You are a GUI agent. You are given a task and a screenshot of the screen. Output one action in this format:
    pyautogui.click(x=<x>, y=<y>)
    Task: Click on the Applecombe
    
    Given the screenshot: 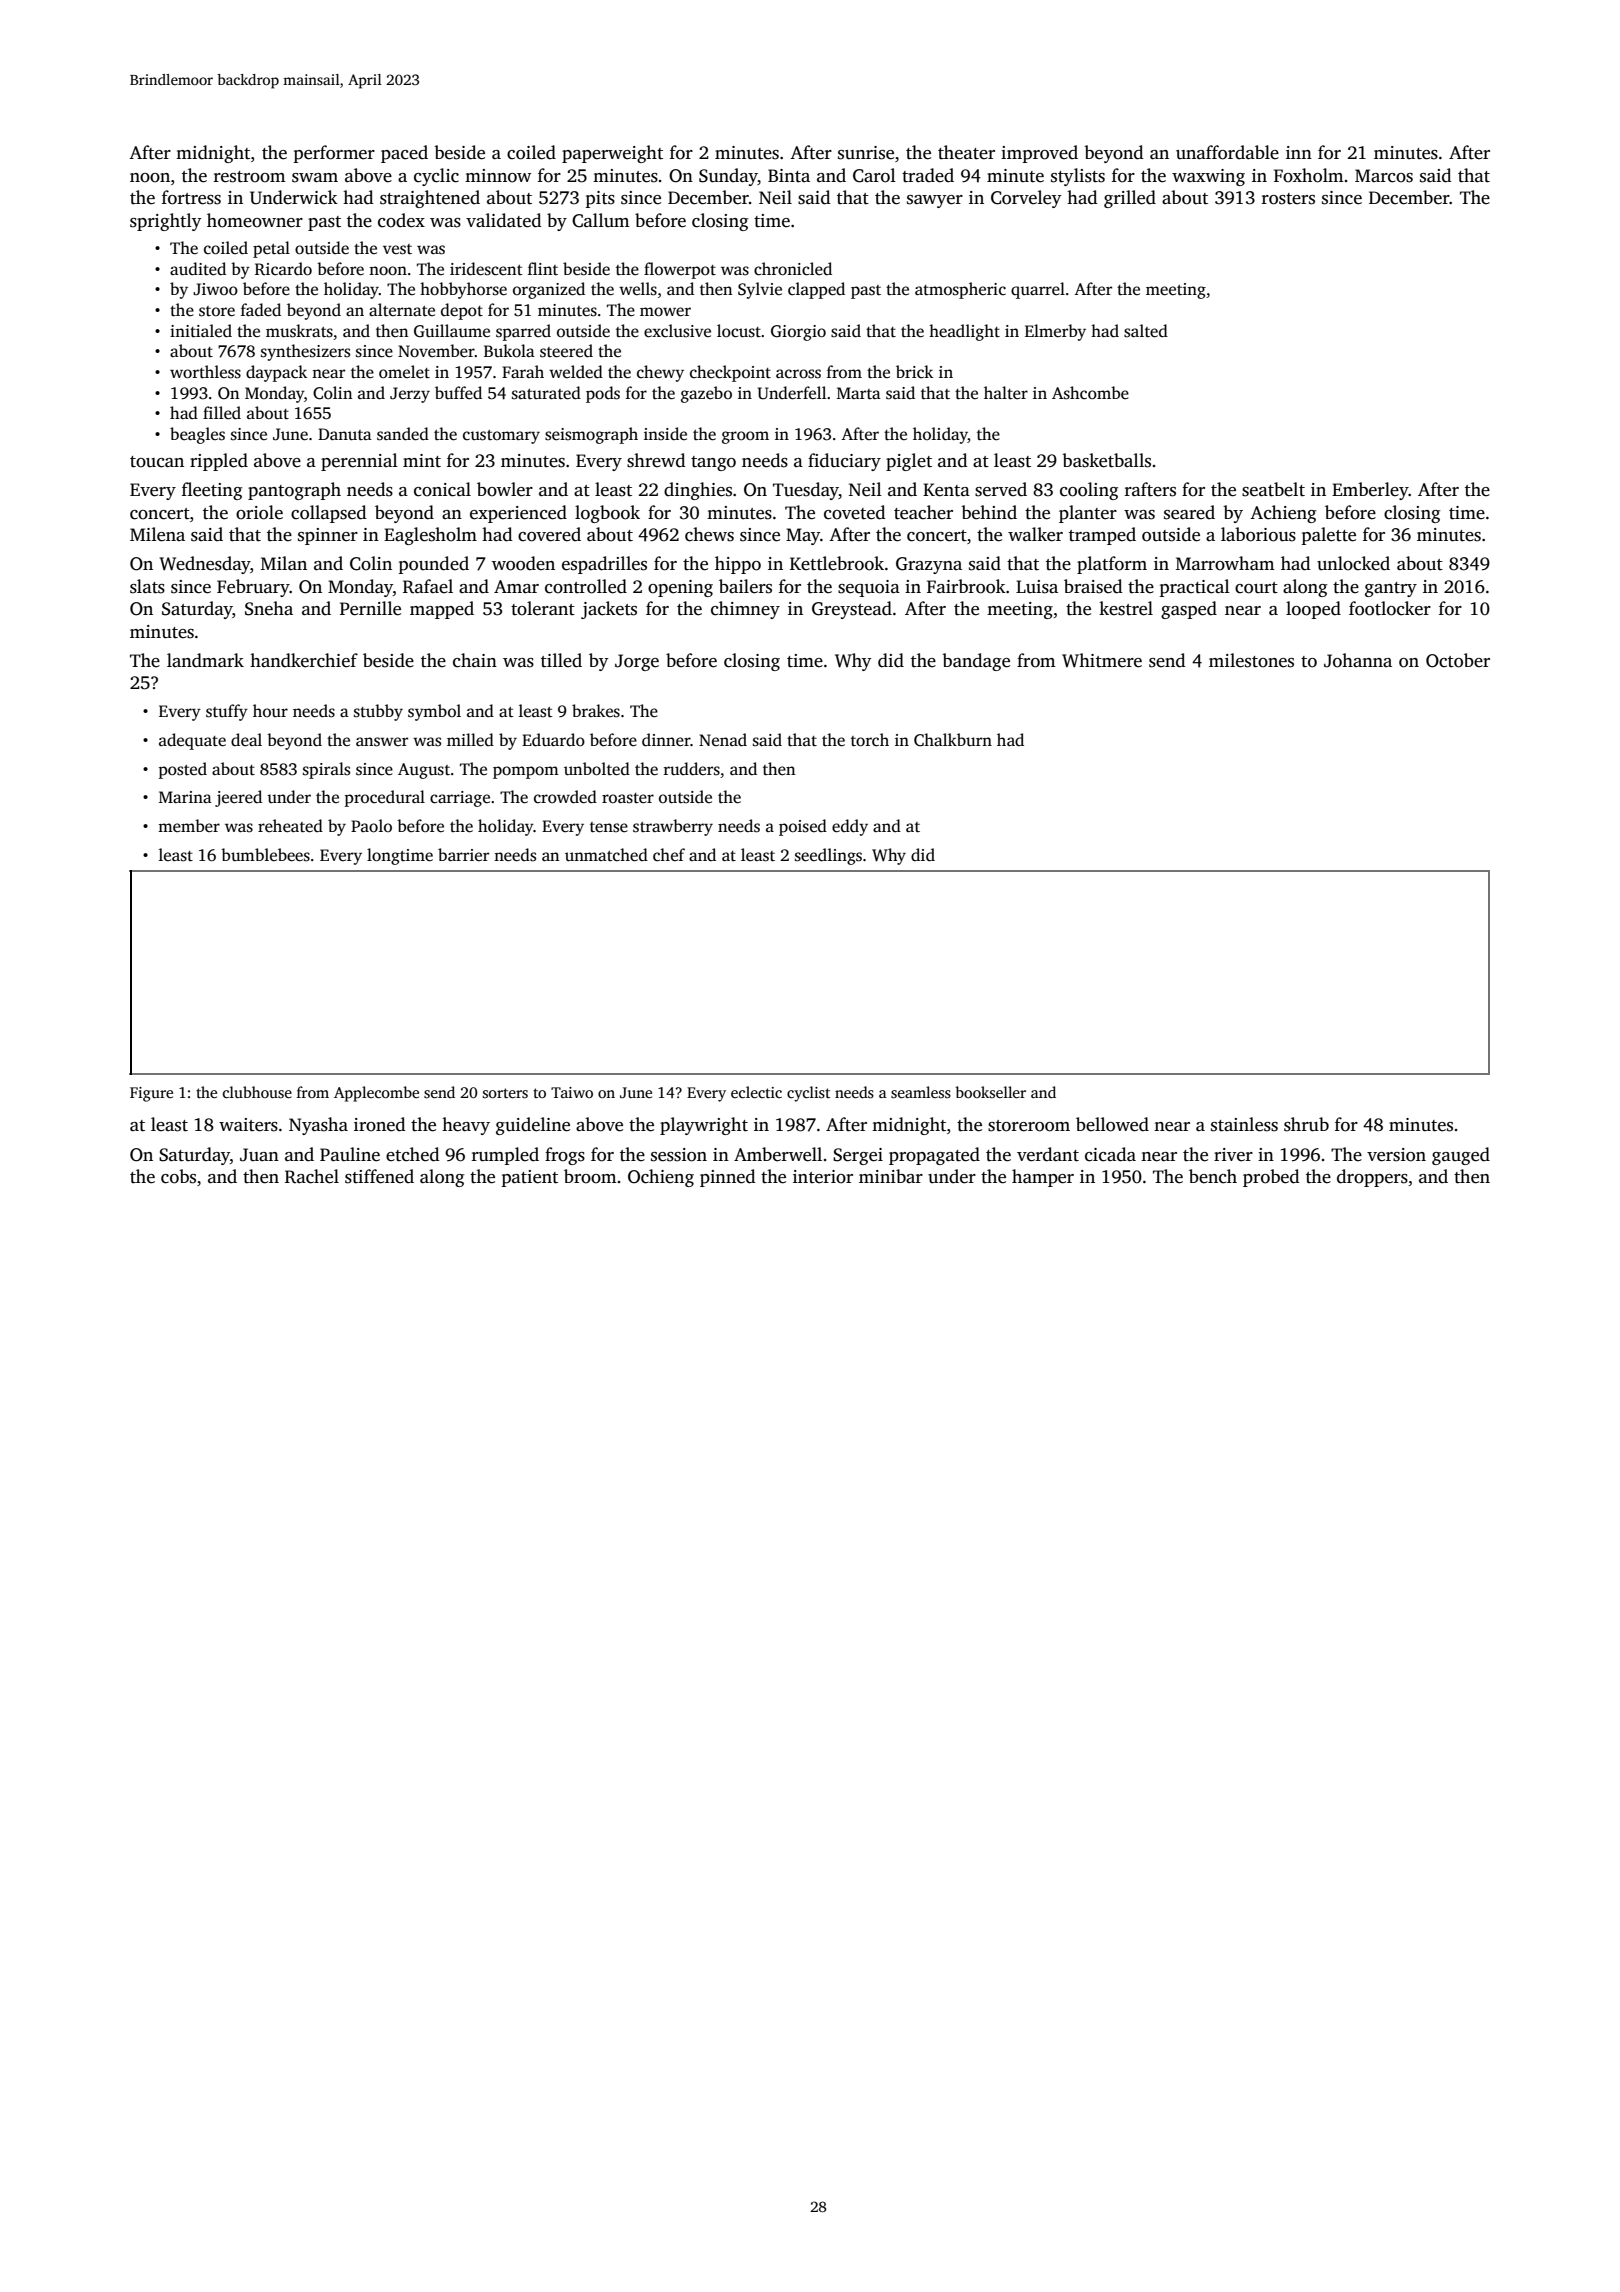 What is the action you would take?
    pyautogui.click(x=376, y=1094)
